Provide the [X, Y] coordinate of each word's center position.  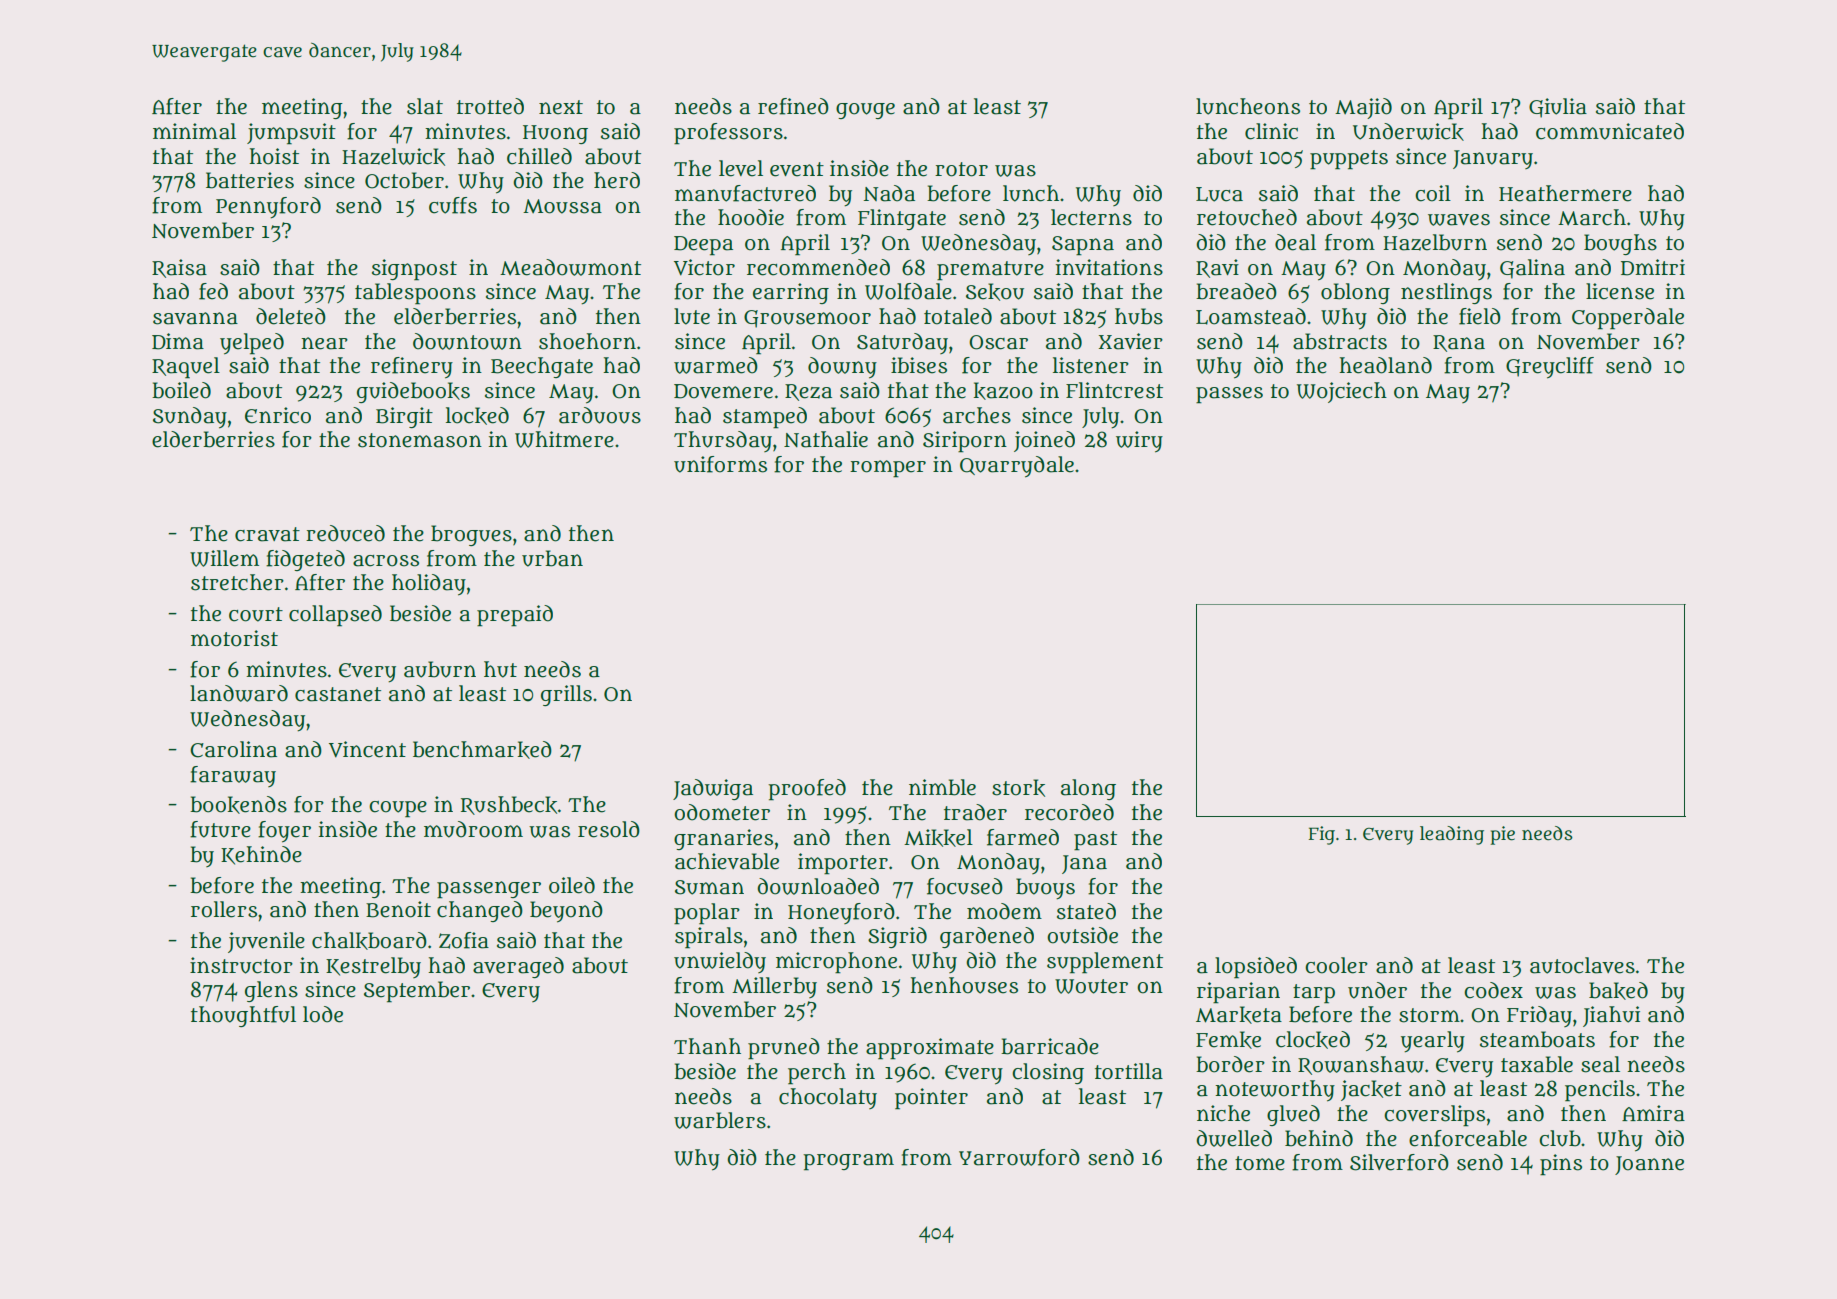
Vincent [367, 749]
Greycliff [1550, 368]
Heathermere [1565, 193]
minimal [194, 131]
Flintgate [902, 219]
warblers [720, 1120]
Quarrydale [1017, 467]
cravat [267, 534]
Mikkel [938, 838]
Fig [1322, 835]
